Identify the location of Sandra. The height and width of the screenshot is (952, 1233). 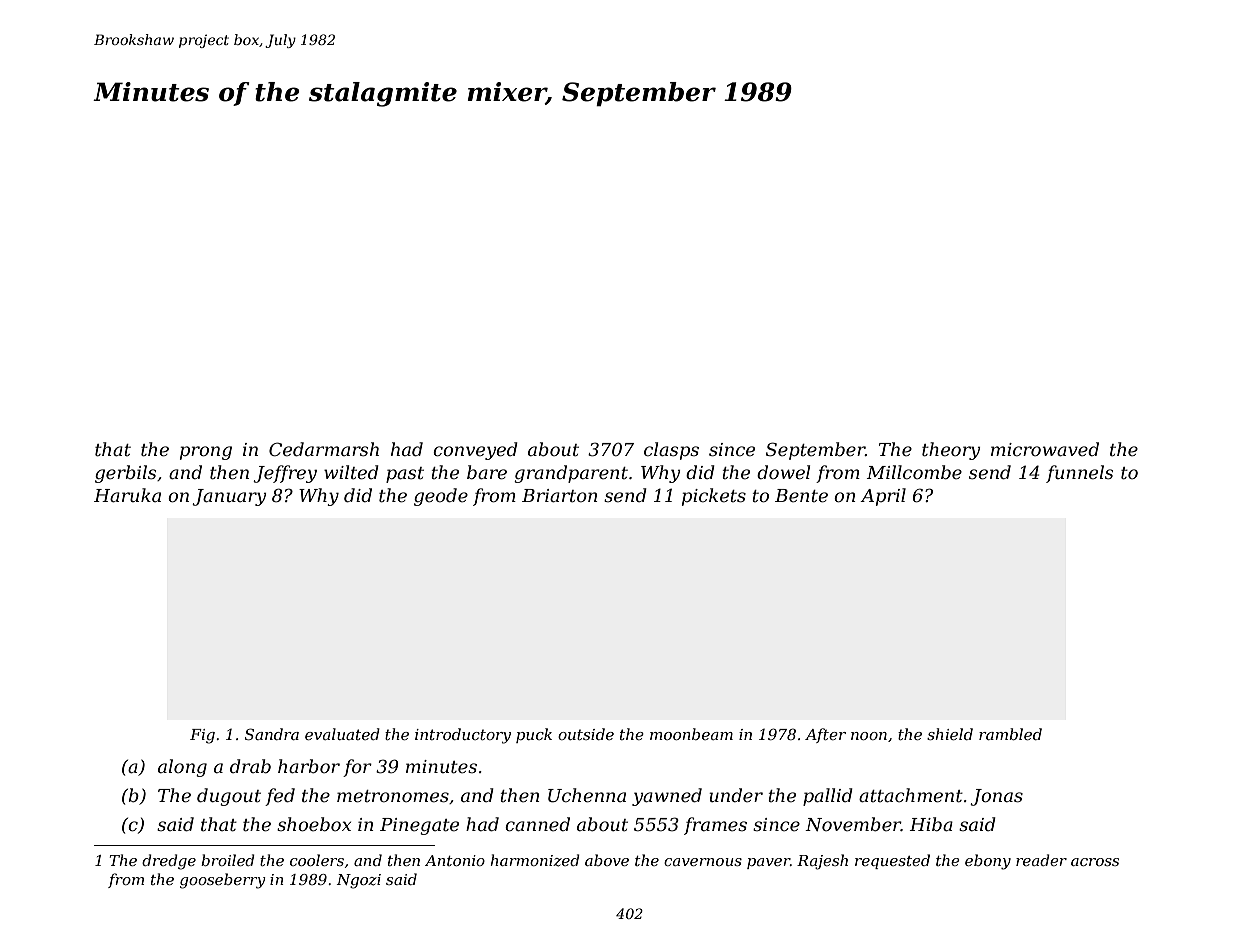
(272, 734).
